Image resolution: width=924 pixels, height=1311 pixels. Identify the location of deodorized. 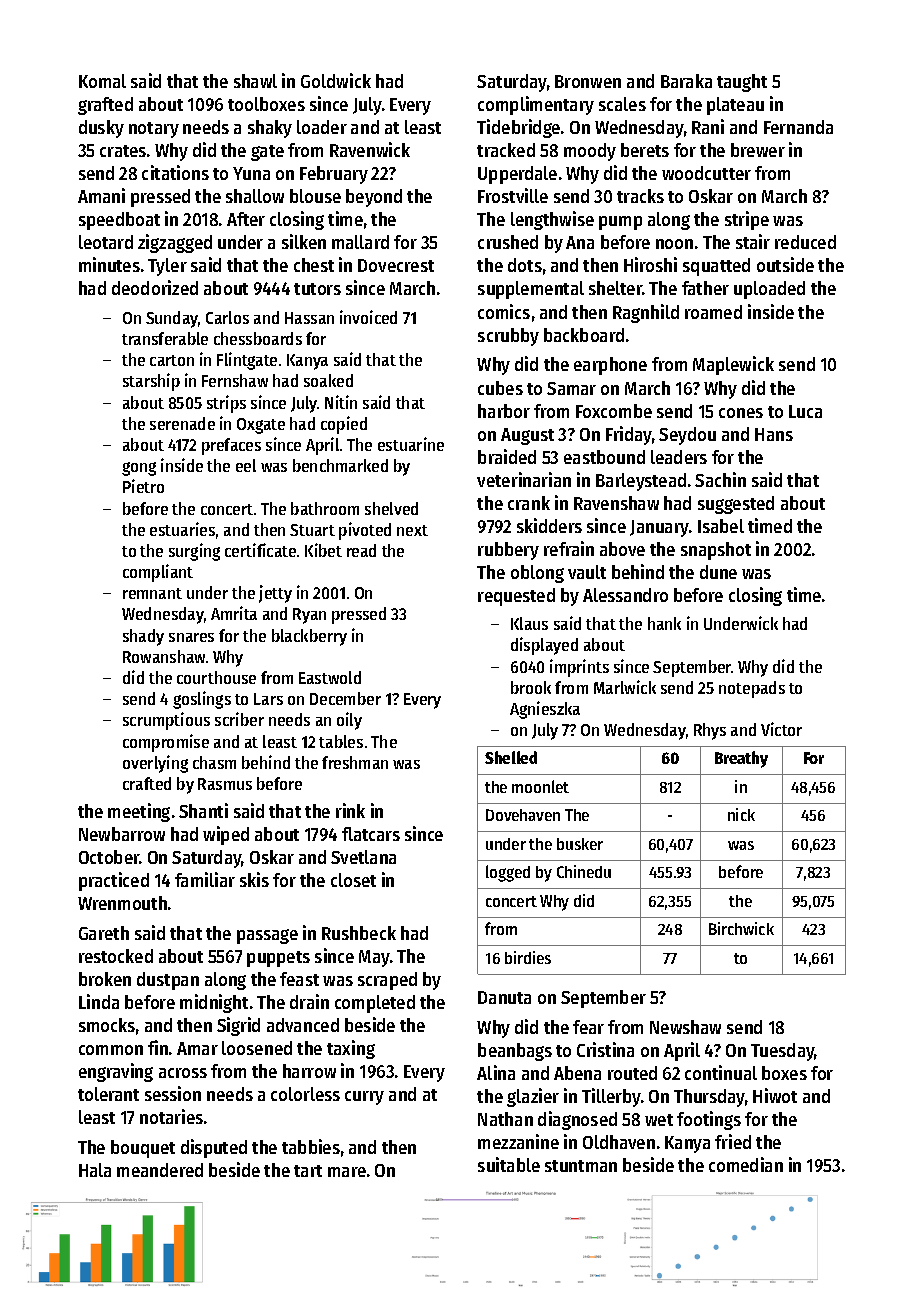
(155, 287).
